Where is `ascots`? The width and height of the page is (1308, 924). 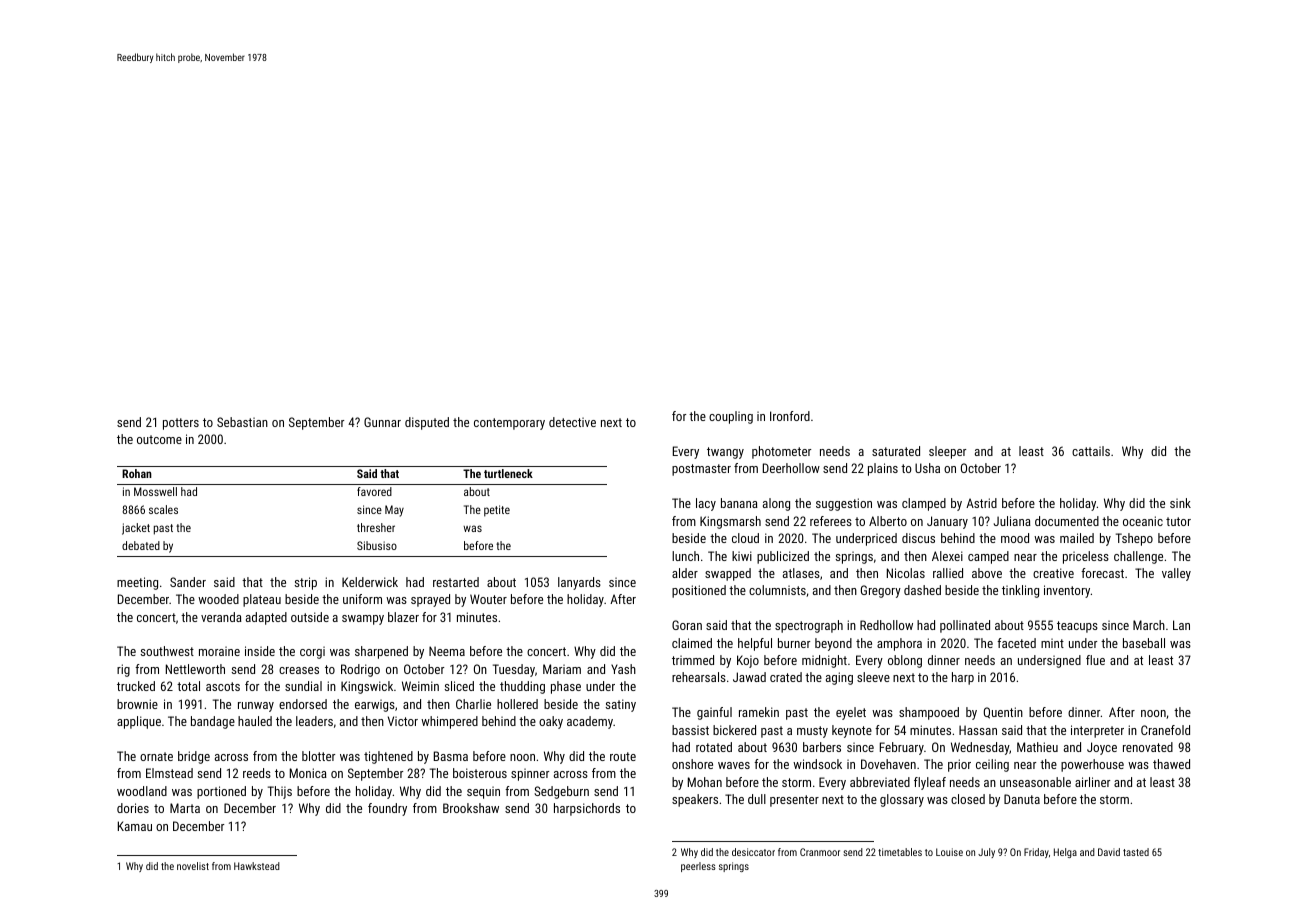 ascots is located at coordinates (223, 686).
